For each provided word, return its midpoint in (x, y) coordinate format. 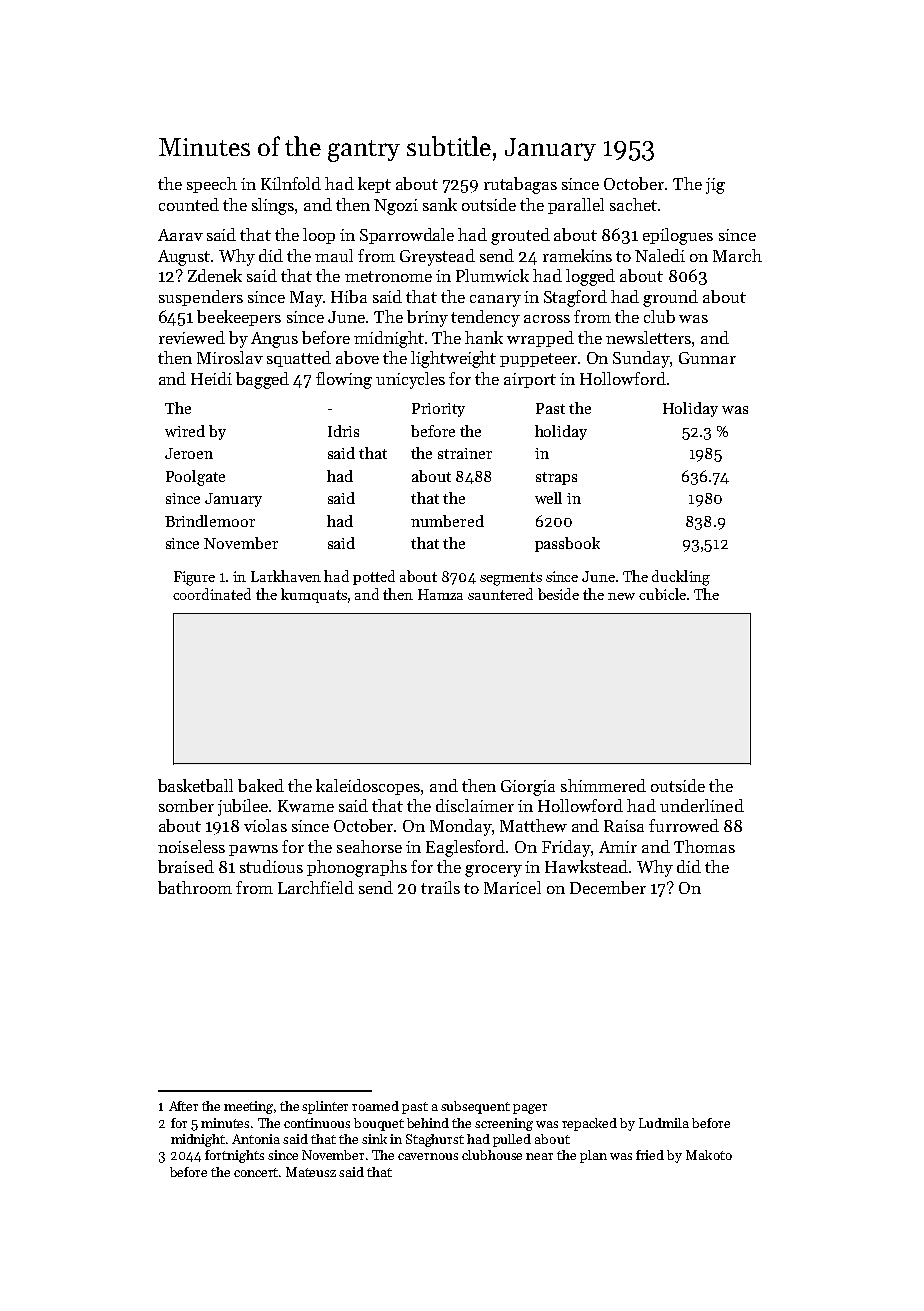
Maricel (512, 887)
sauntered (500, 594)
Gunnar (707, 358)
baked (261, 785)
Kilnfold (291, 183)
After (183, 1106)
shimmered (603, 785)
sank (440, 204)
